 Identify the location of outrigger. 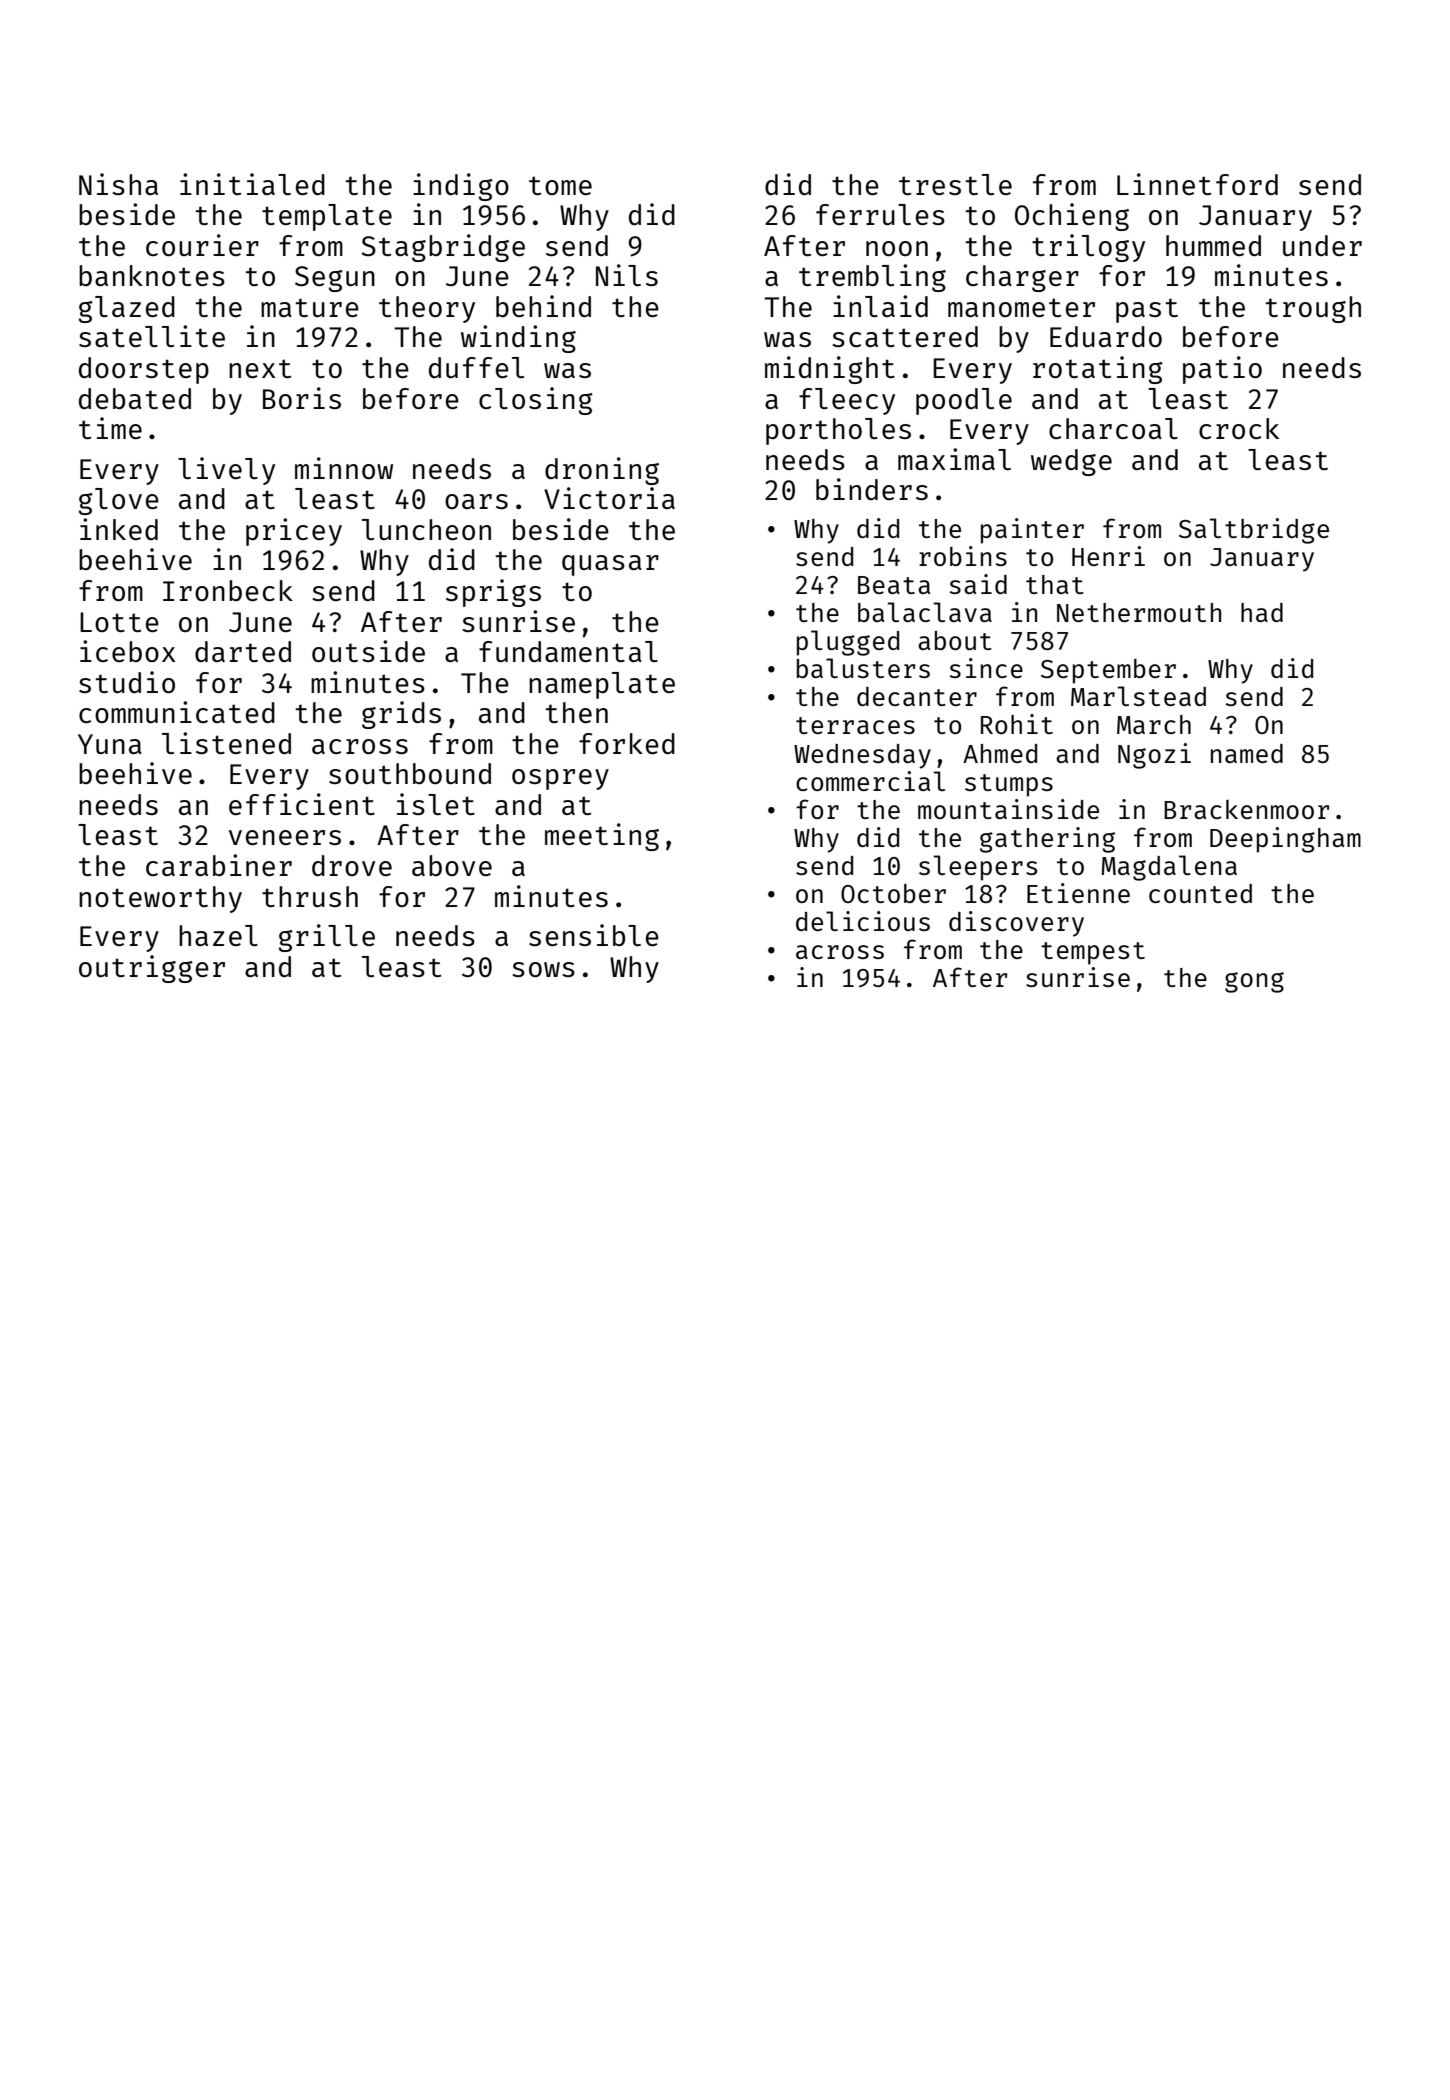
(152, 969).
